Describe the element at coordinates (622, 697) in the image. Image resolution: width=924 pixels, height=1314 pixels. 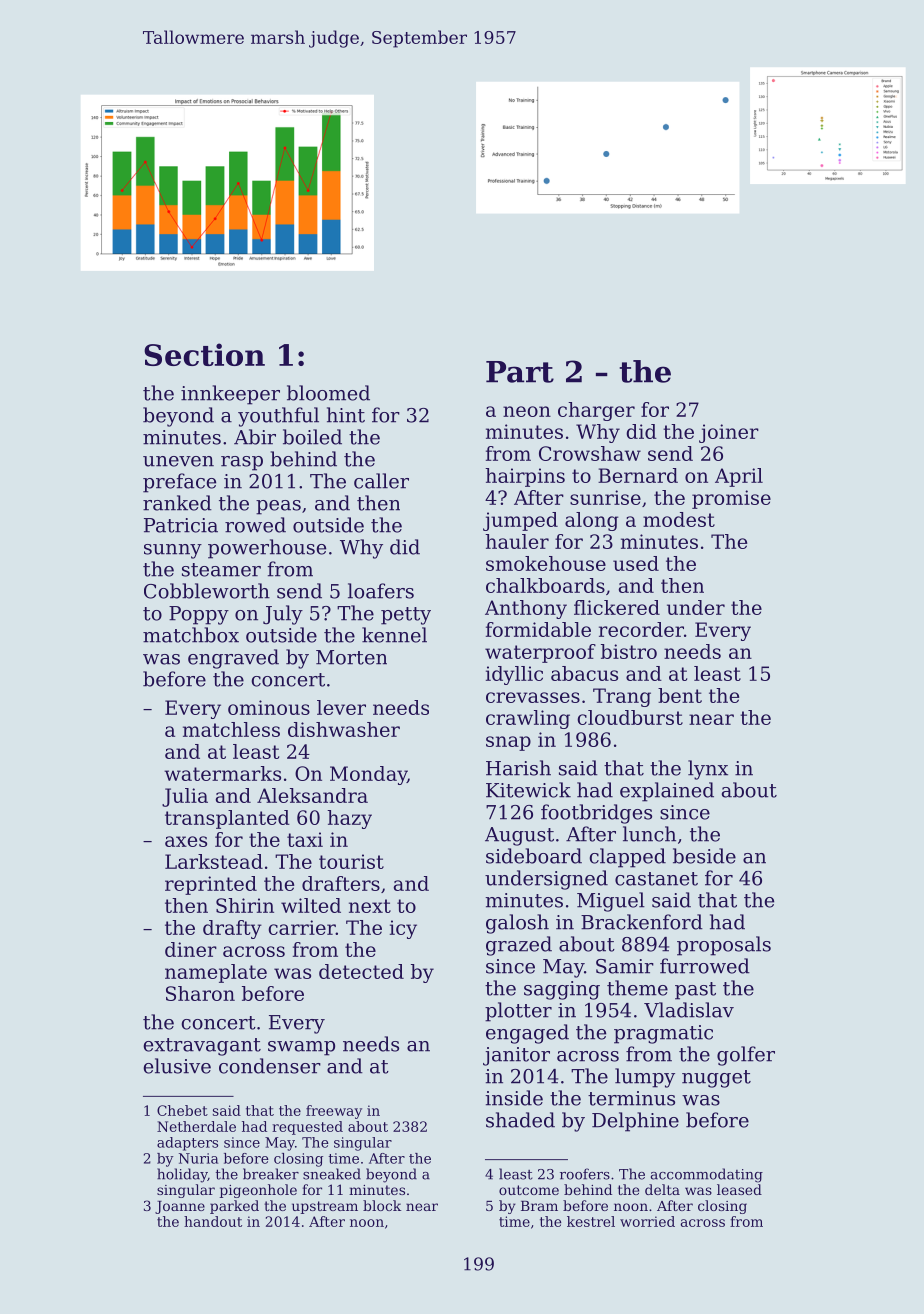
I see `Trang` at that location.
